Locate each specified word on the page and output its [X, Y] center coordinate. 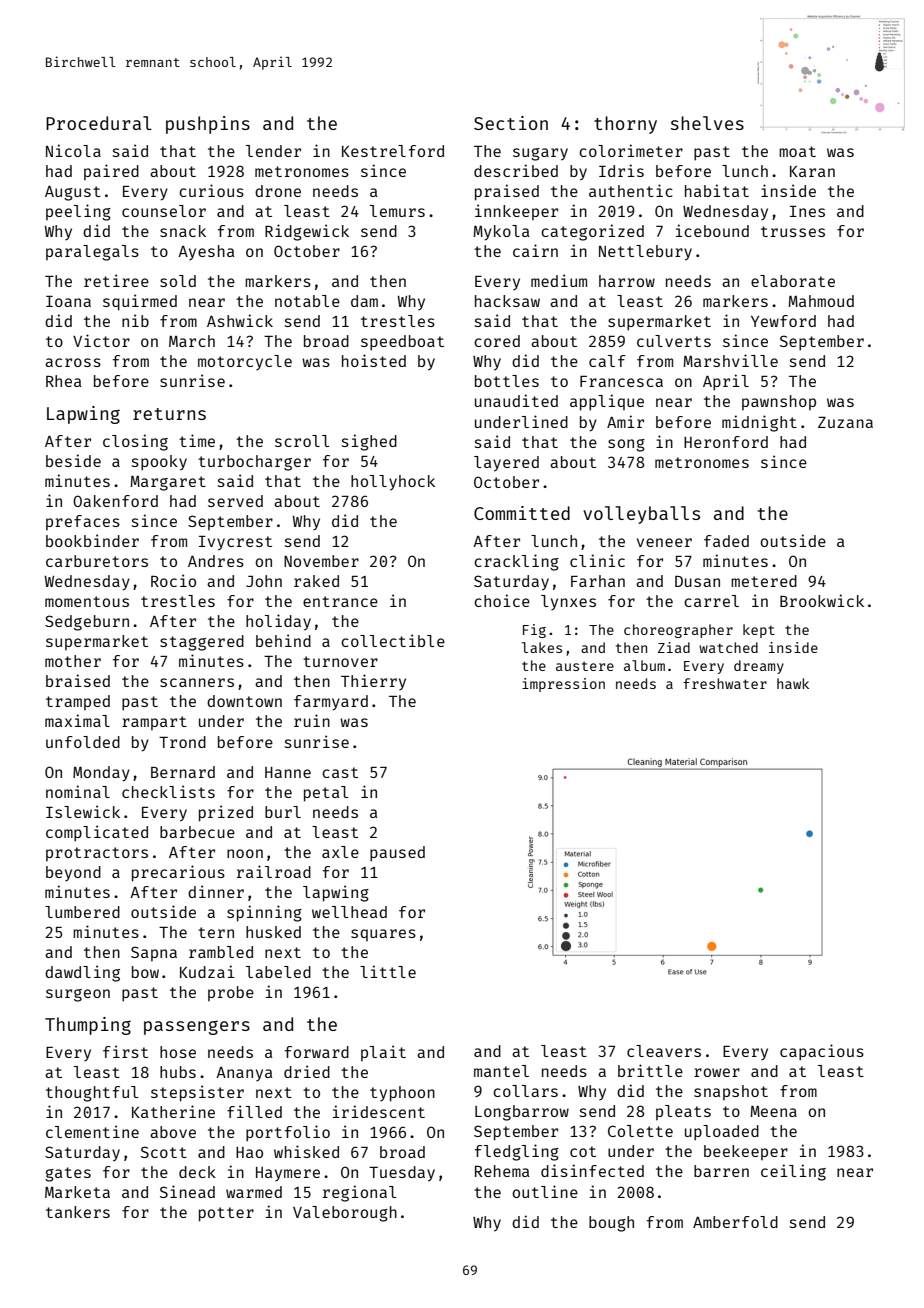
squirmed [140, 302]
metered [764, 581]
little [388, 971]
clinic [597, 560]
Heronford [726, 442]
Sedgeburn [87, 623]
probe [231, 994]
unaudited [516, 400]
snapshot [731, 1093]
